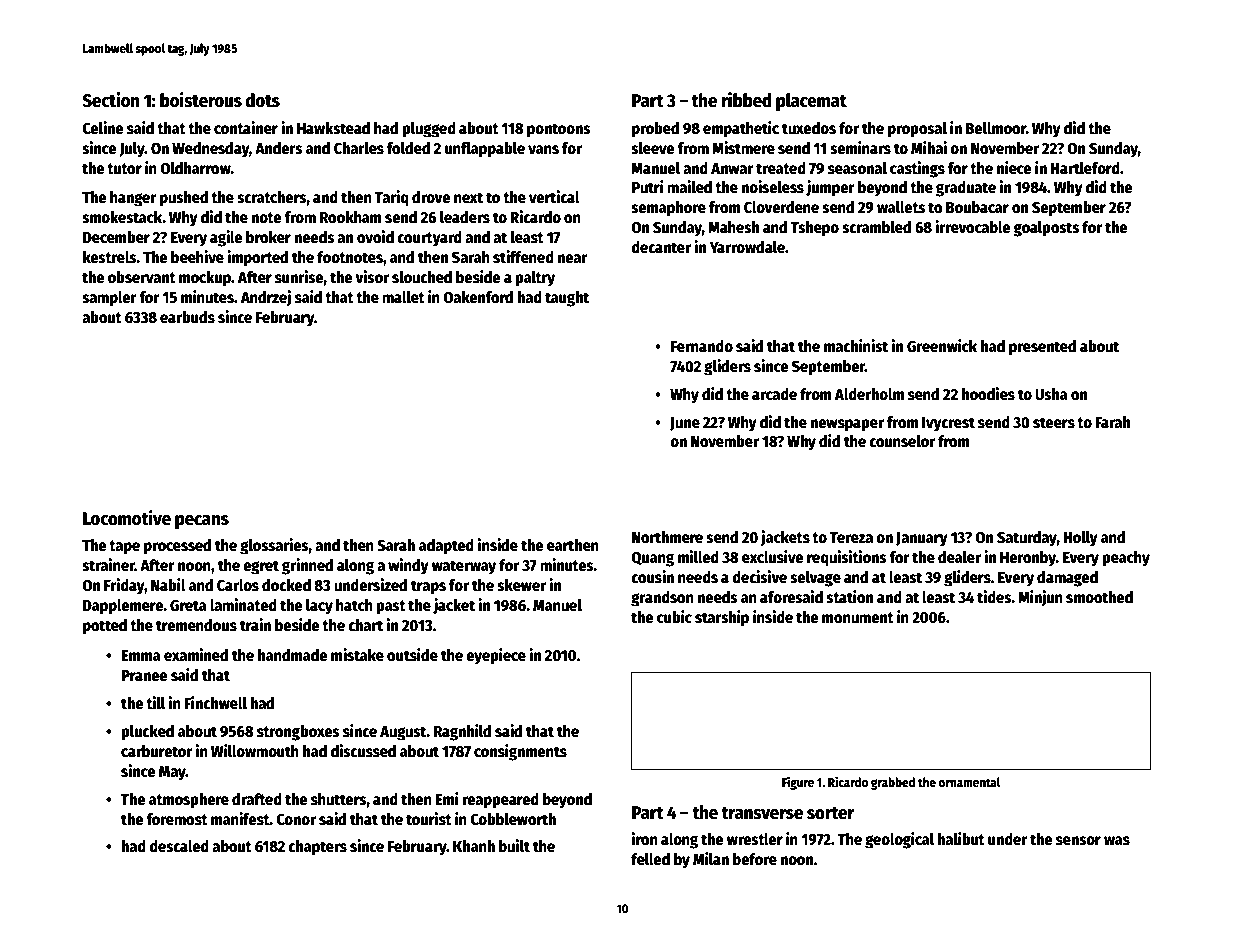 The image size is (1233, 952). I want to click on discussed, so click(363, 750).
